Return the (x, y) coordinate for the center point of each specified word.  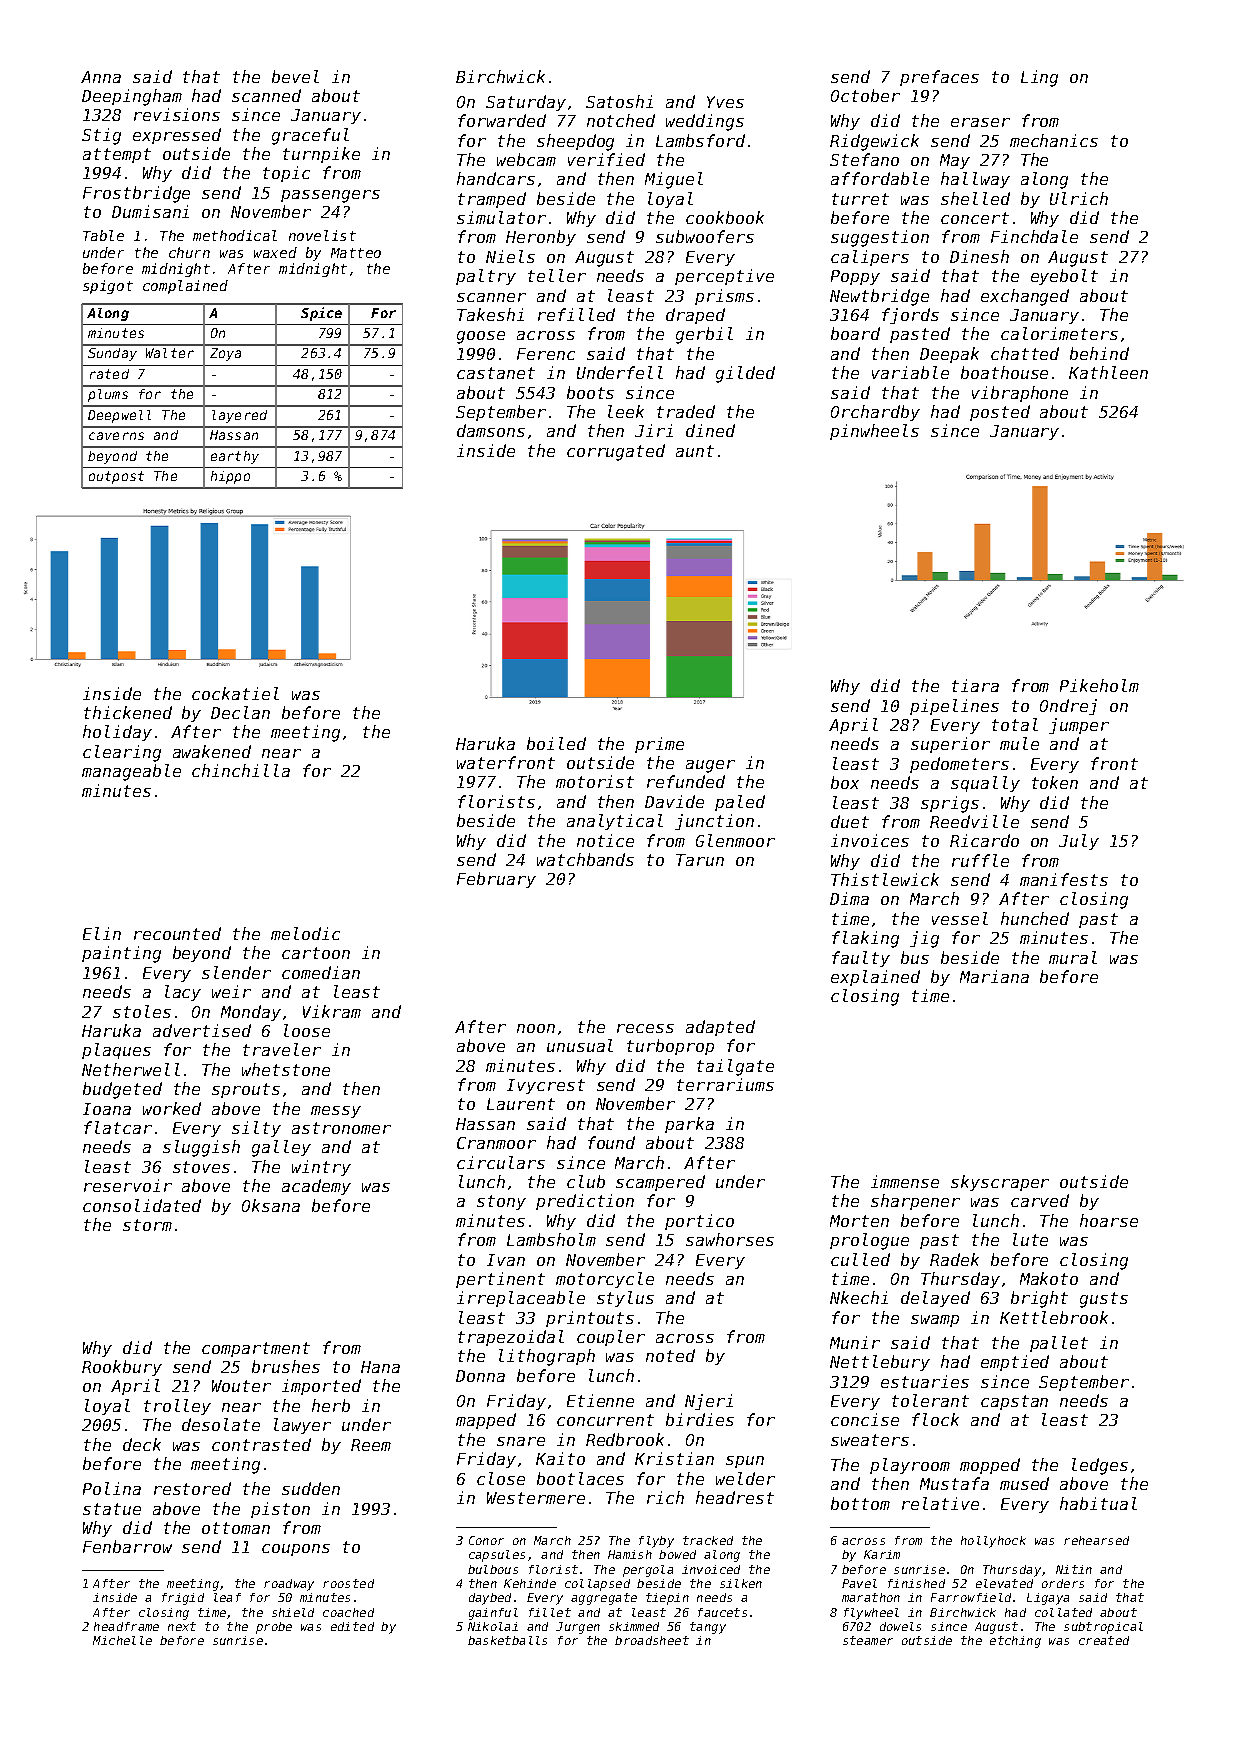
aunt (695, 451)
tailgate (735, 1067)
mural (1073, 957)
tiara (975, 685)
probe (274, 1628)
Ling (1039, 78)
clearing (122, 753)
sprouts (246, 1090)
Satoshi (619, 101)
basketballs (507, 1640)
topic (286, 174)
